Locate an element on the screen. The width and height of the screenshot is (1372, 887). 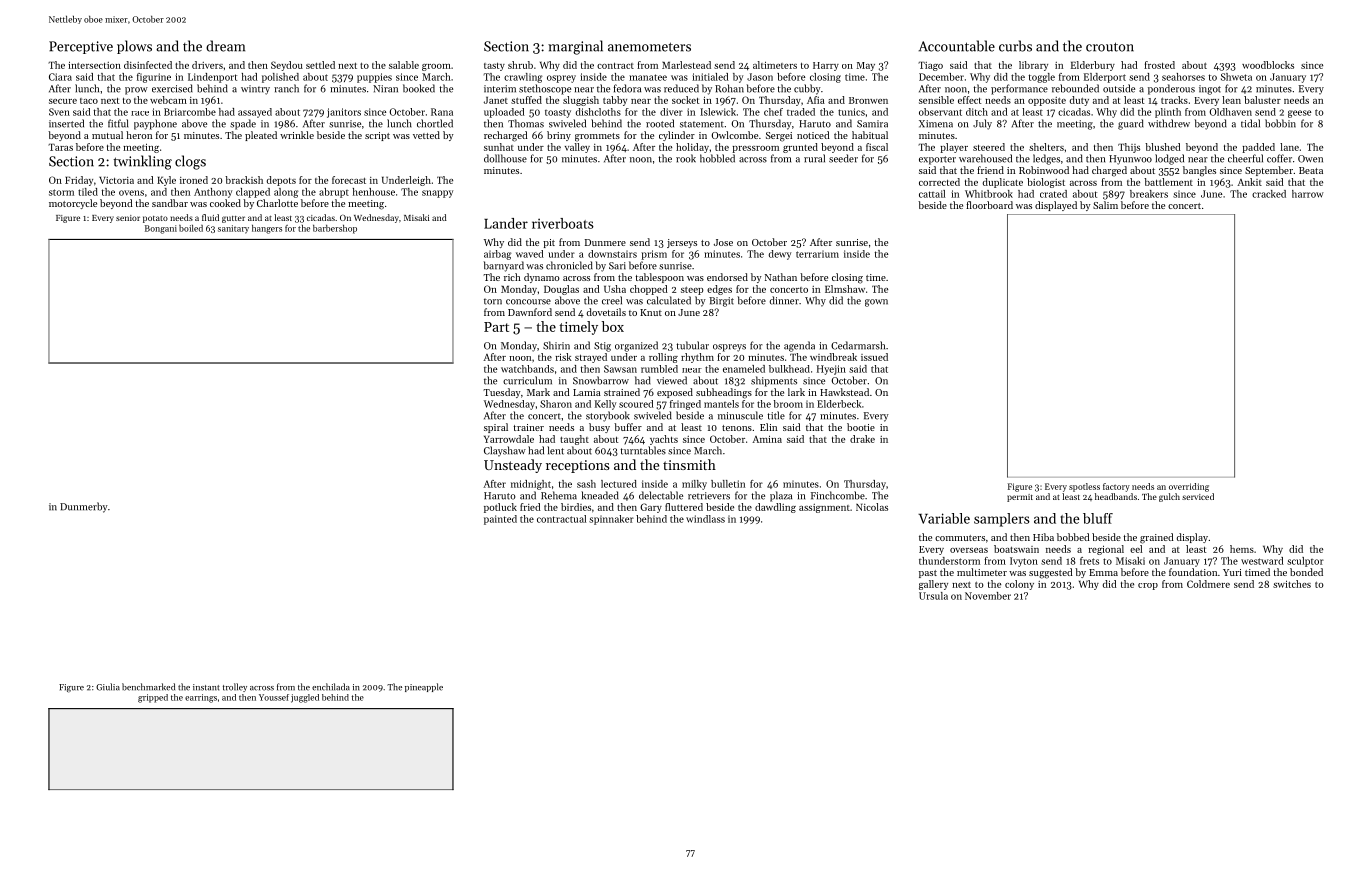
curbs is located at coordinates (1015, 46).
